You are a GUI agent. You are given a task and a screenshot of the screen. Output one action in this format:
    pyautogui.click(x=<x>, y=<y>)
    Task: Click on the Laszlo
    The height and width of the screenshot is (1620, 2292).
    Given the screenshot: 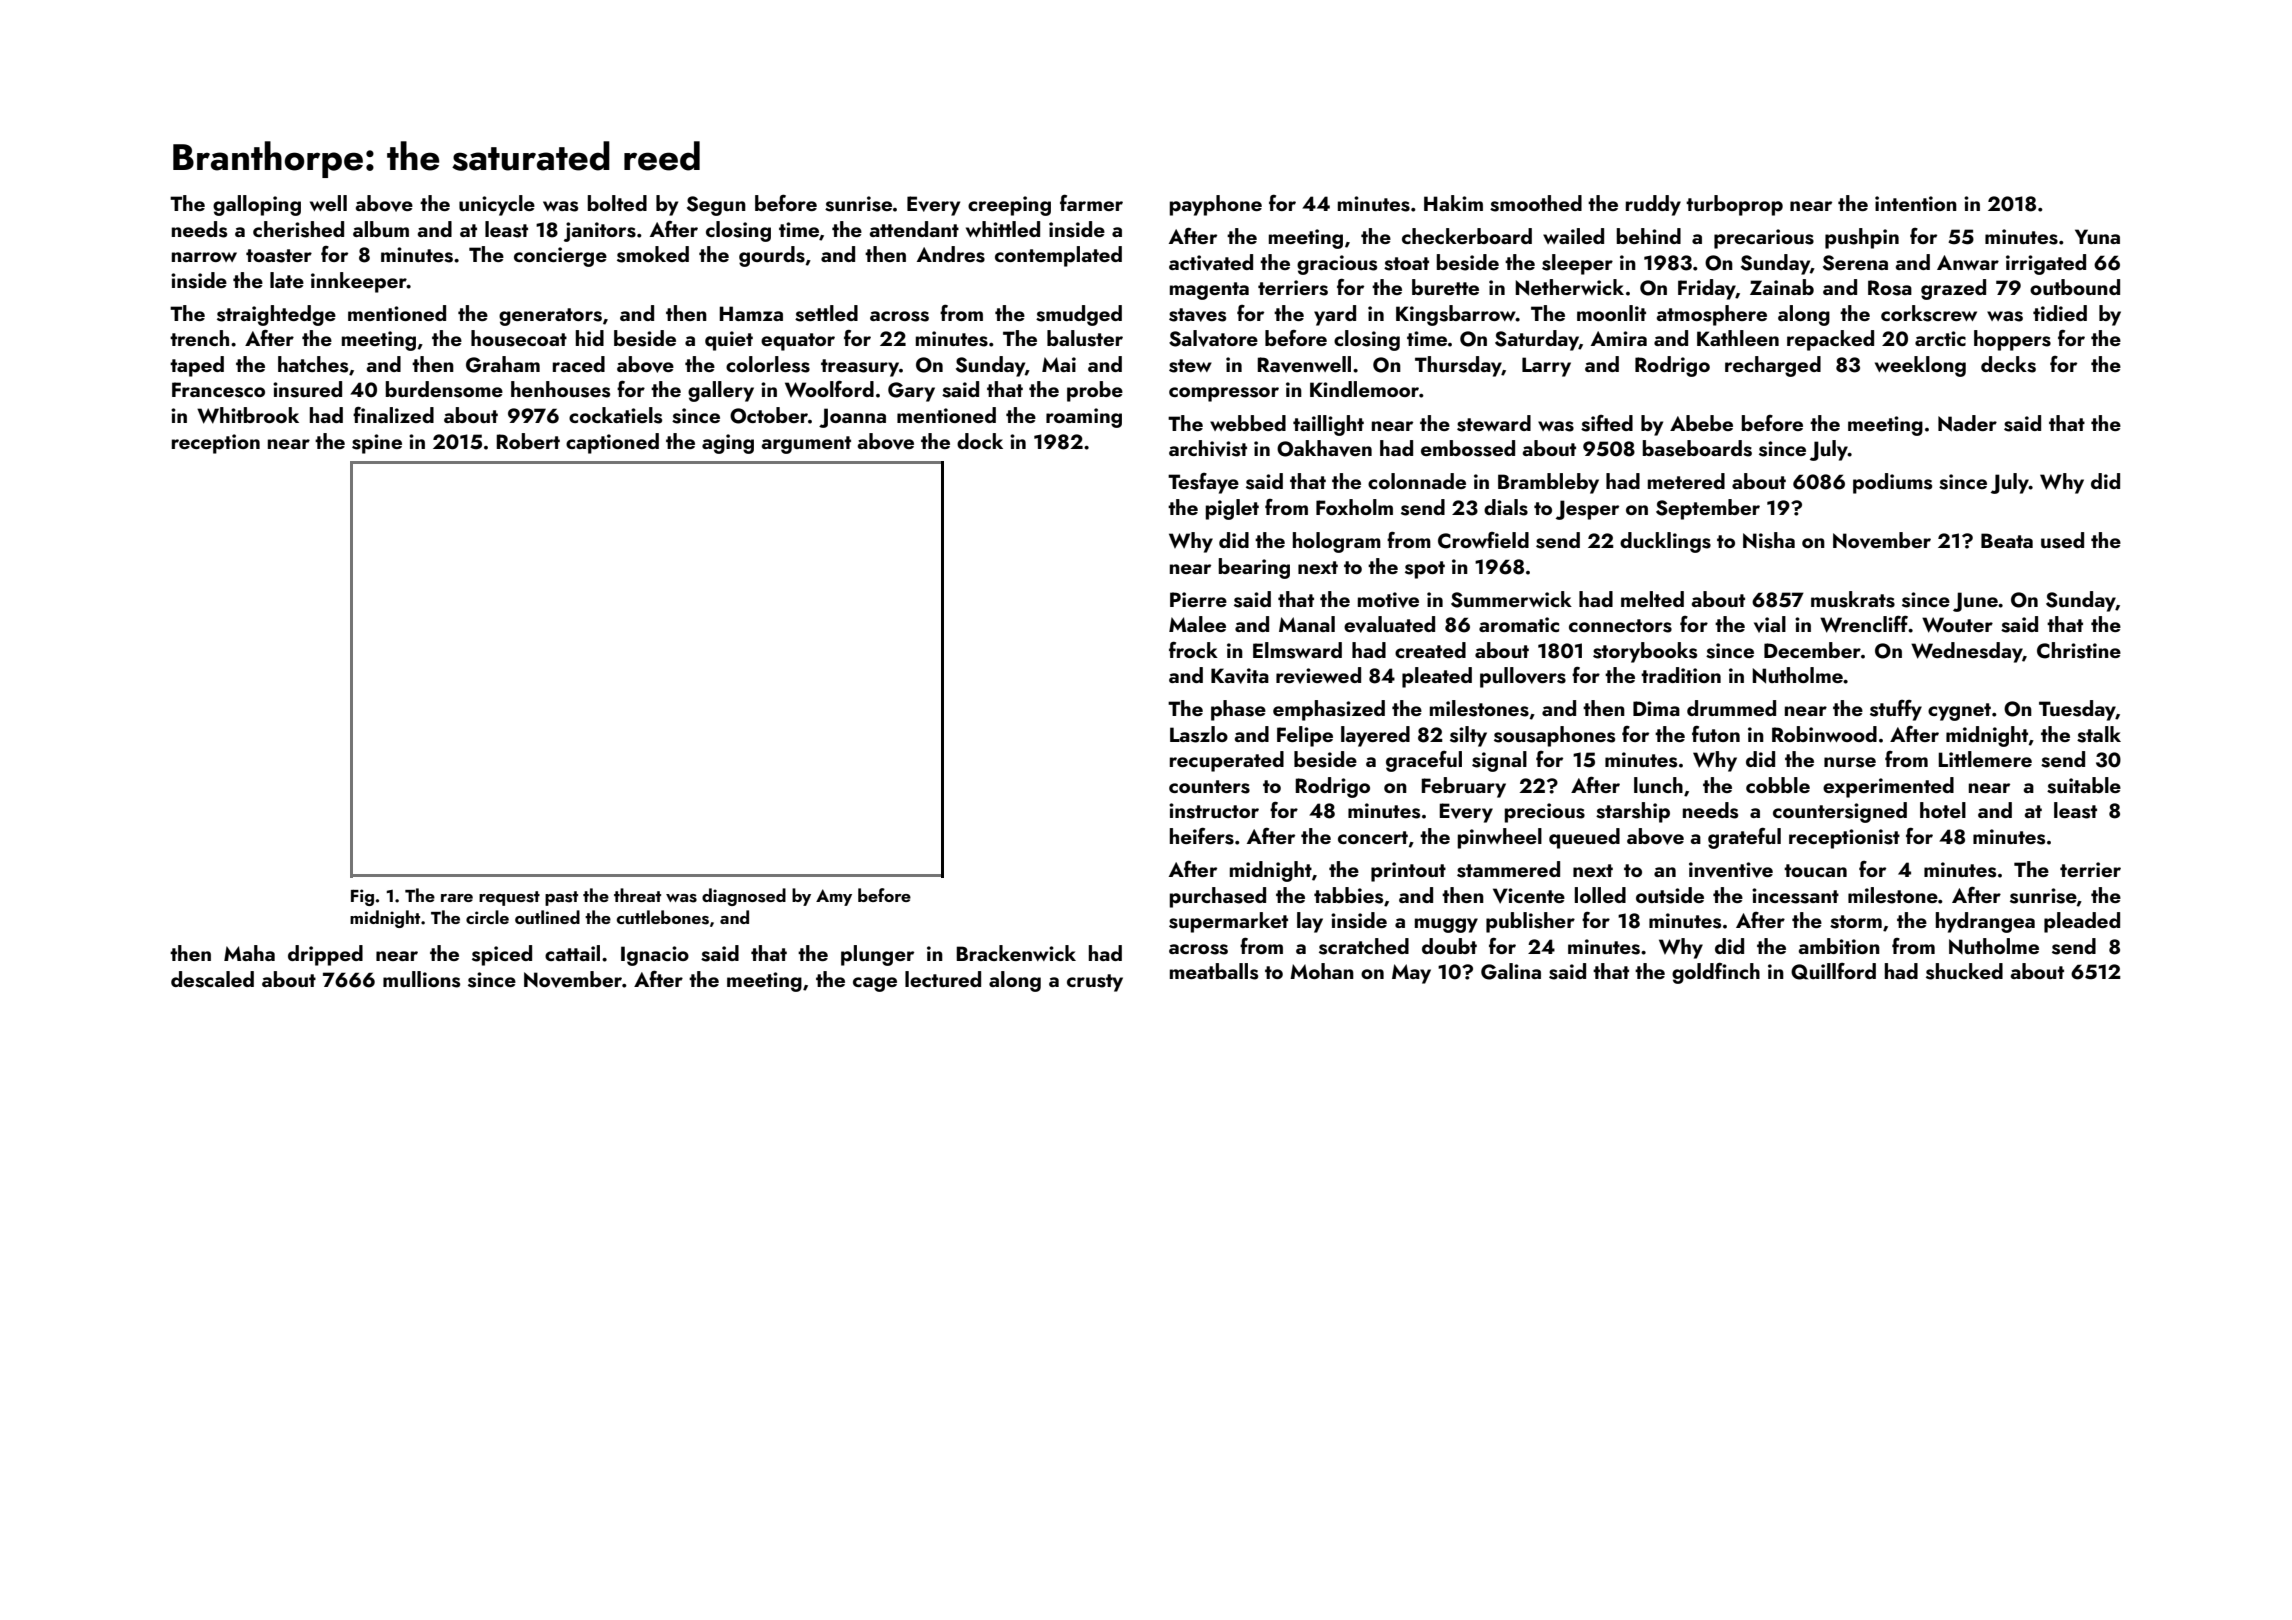 What is the action you would take?
    pyautogui.click(x=1199, y=734)
